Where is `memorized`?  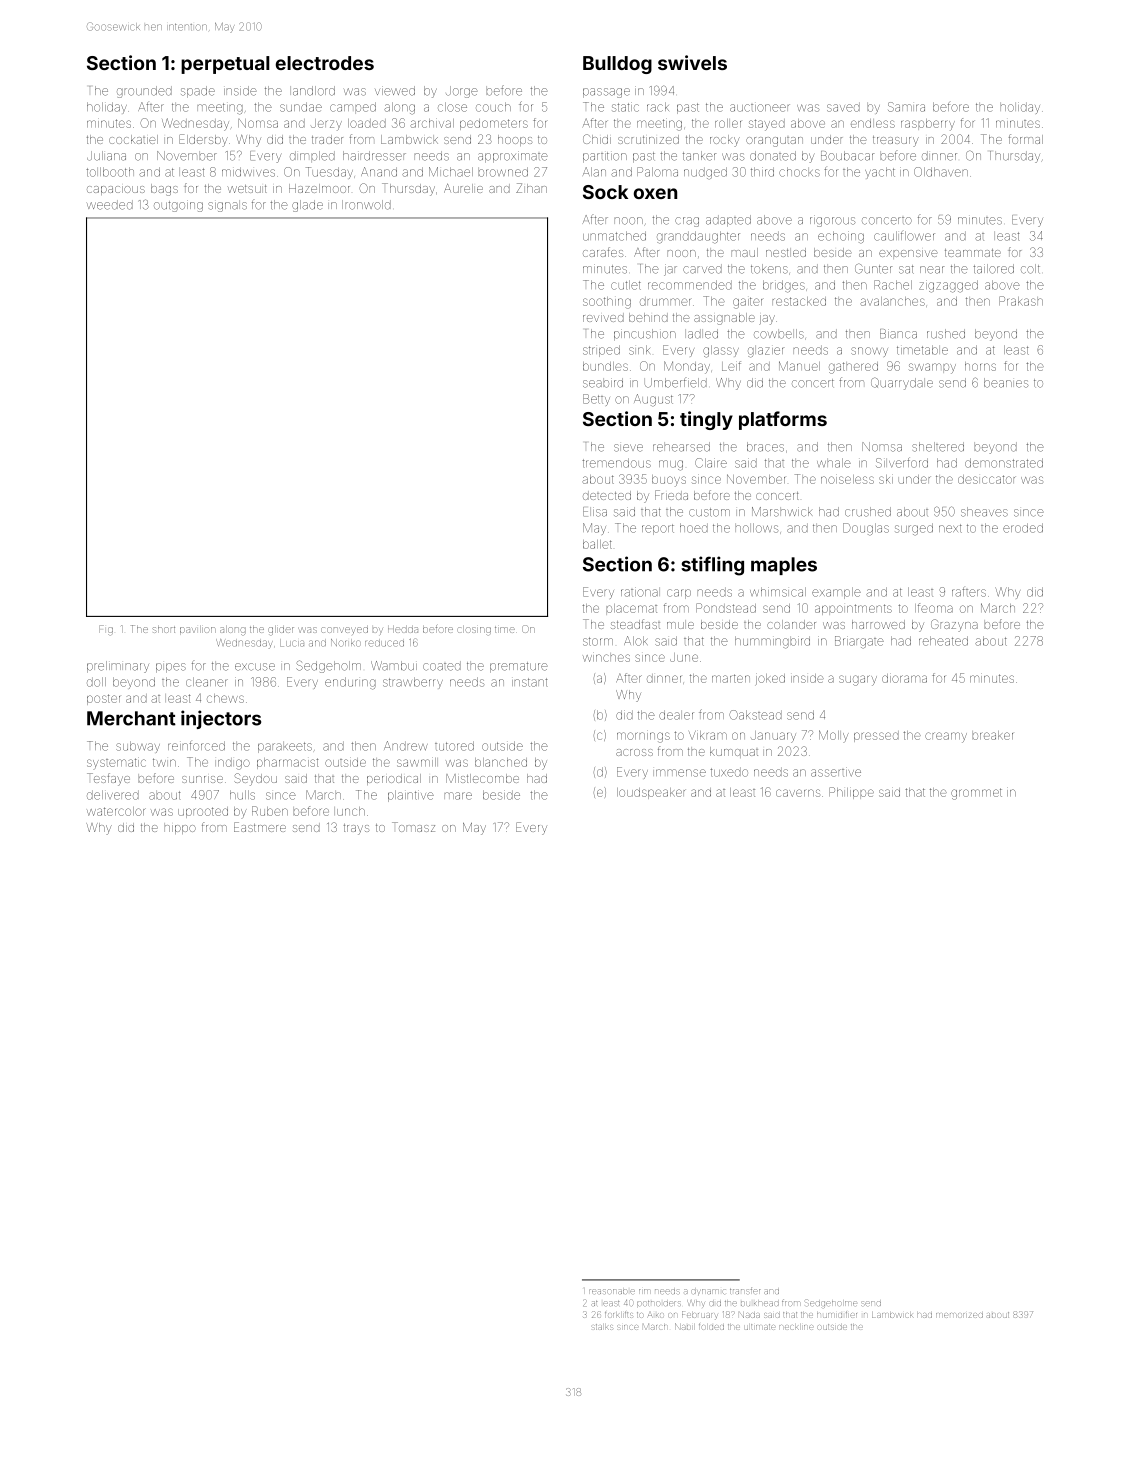
memorized is located at coordinates (959, 1315).
